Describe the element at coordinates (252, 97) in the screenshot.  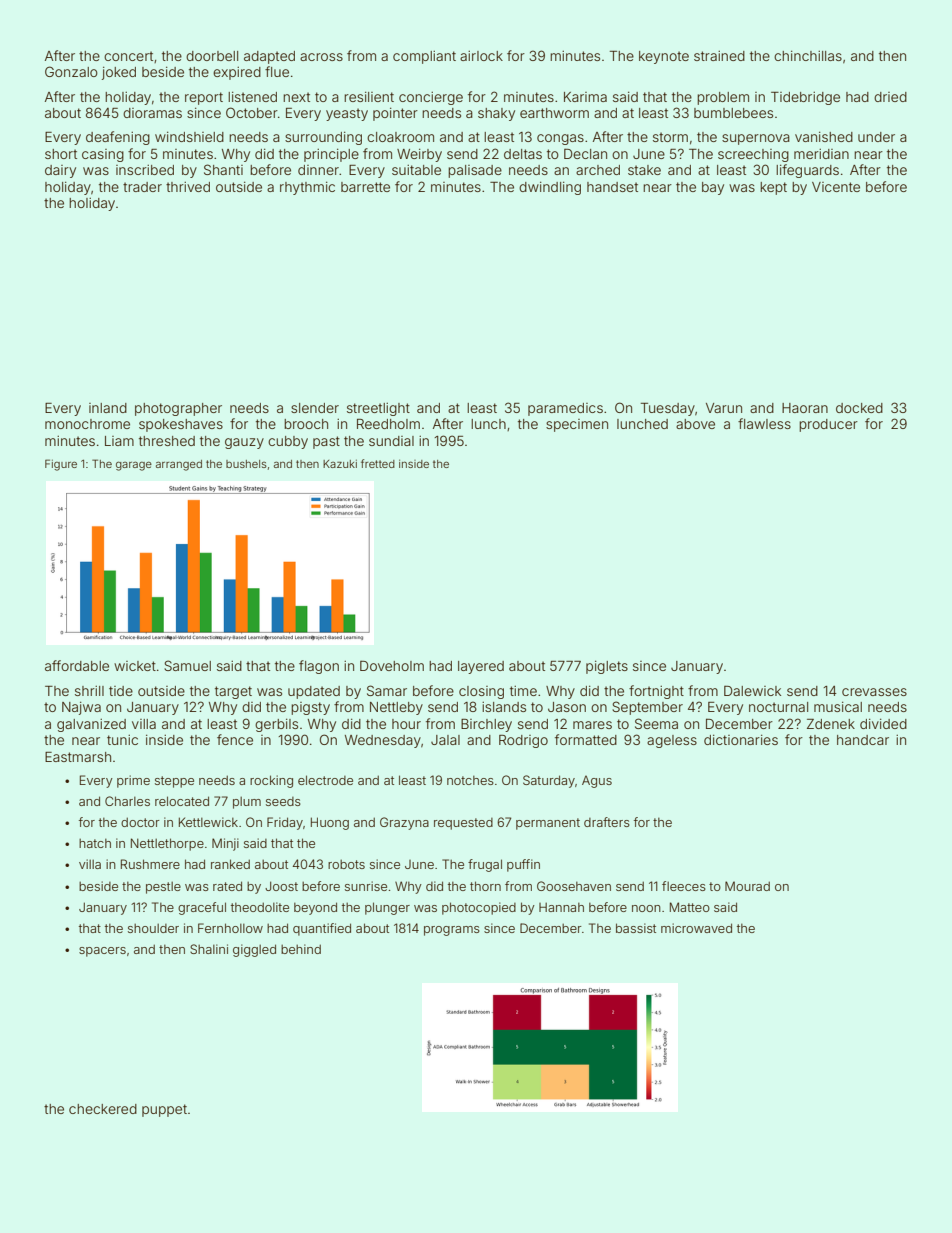
I see `listened` at that location.
